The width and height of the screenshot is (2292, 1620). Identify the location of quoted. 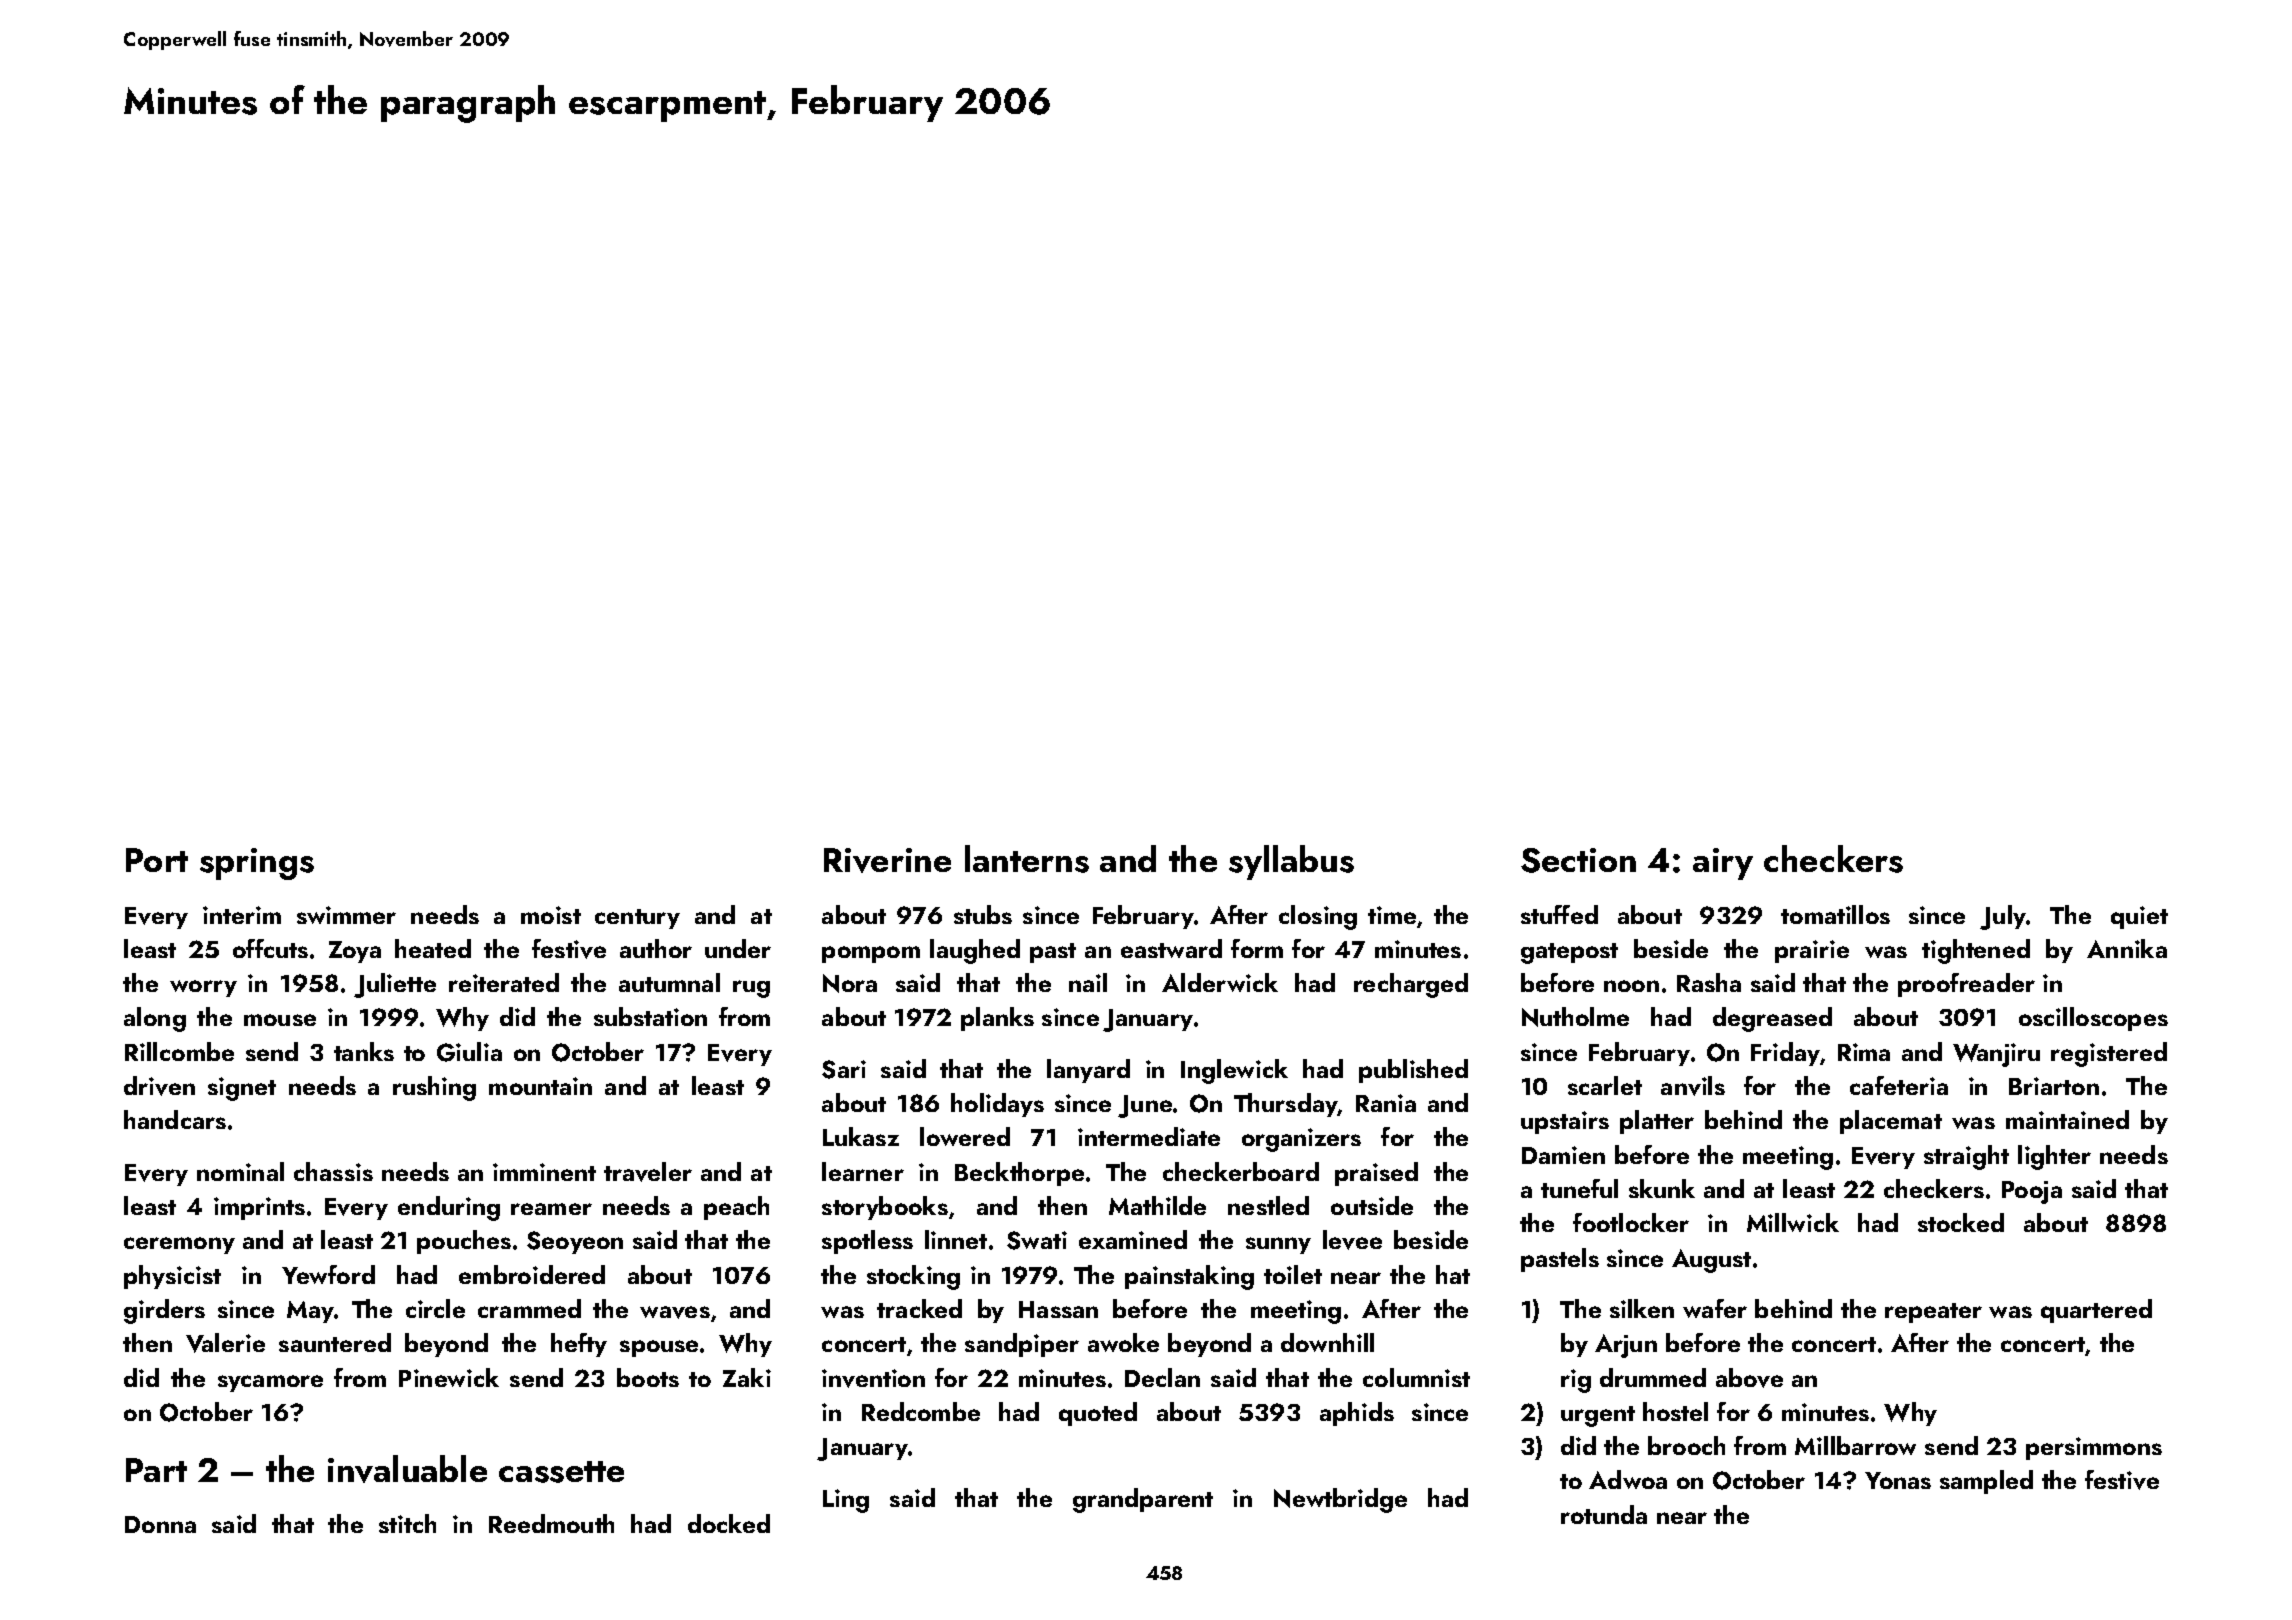
(1098, 1414).
